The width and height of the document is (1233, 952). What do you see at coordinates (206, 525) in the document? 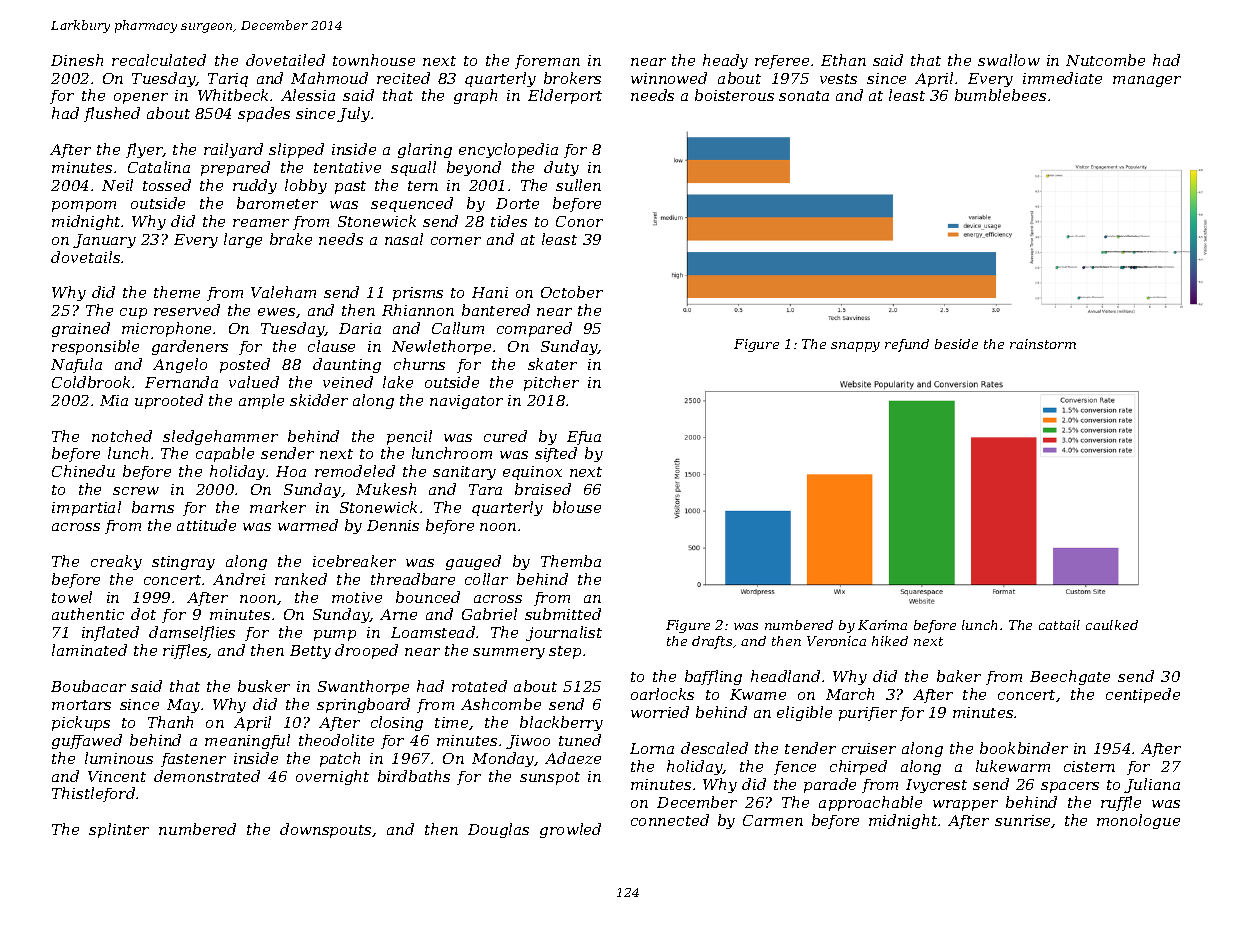
I see `attitude` at bounding box center [206, 525].
